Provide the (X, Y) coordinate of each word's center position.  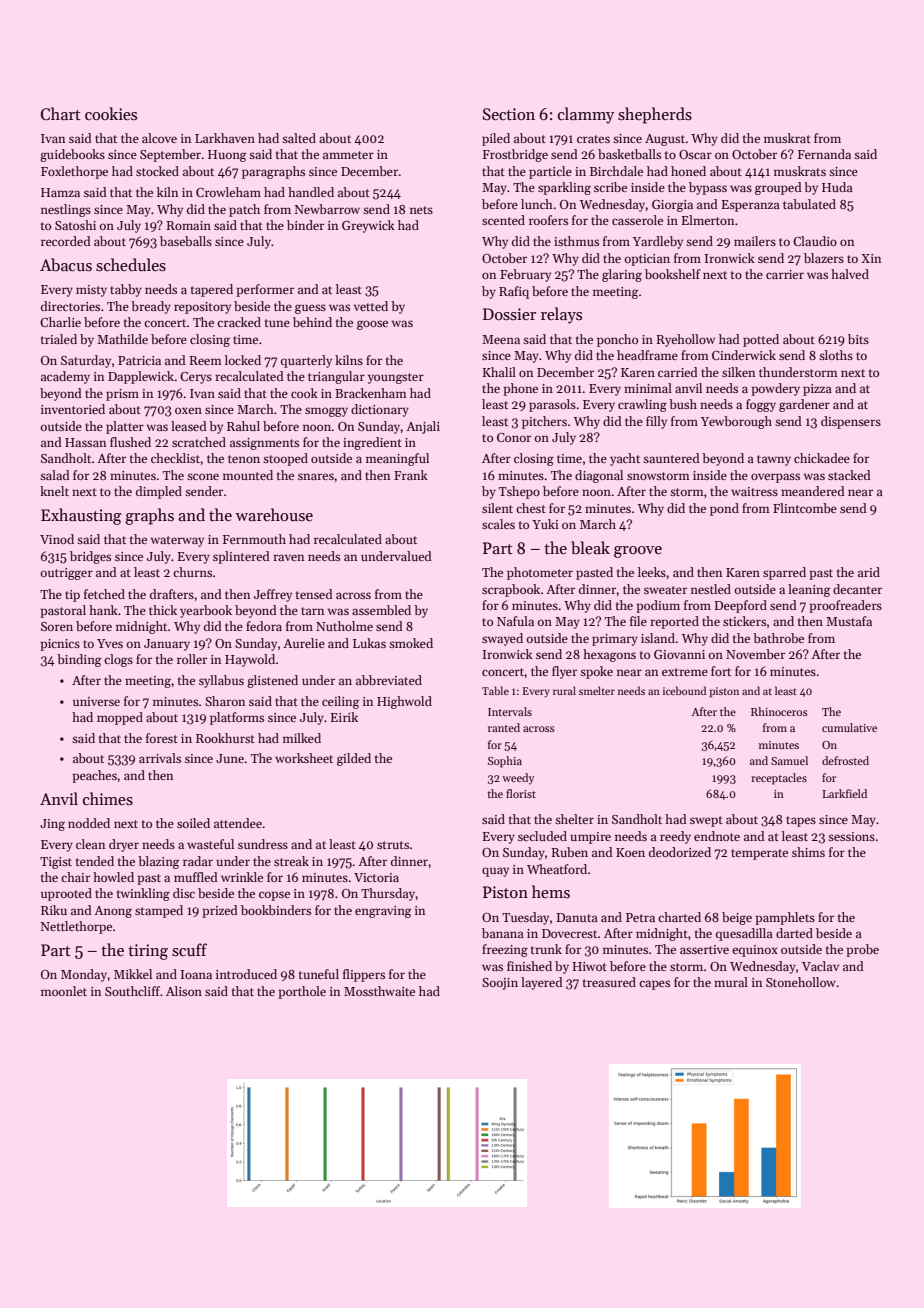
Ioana (196, 974)
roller (192, 659)
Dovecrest (569, 933)
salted (299, 138)
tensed (314, 594)
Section (509, 114)
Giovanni (679, 654)
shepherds (655, 115)
